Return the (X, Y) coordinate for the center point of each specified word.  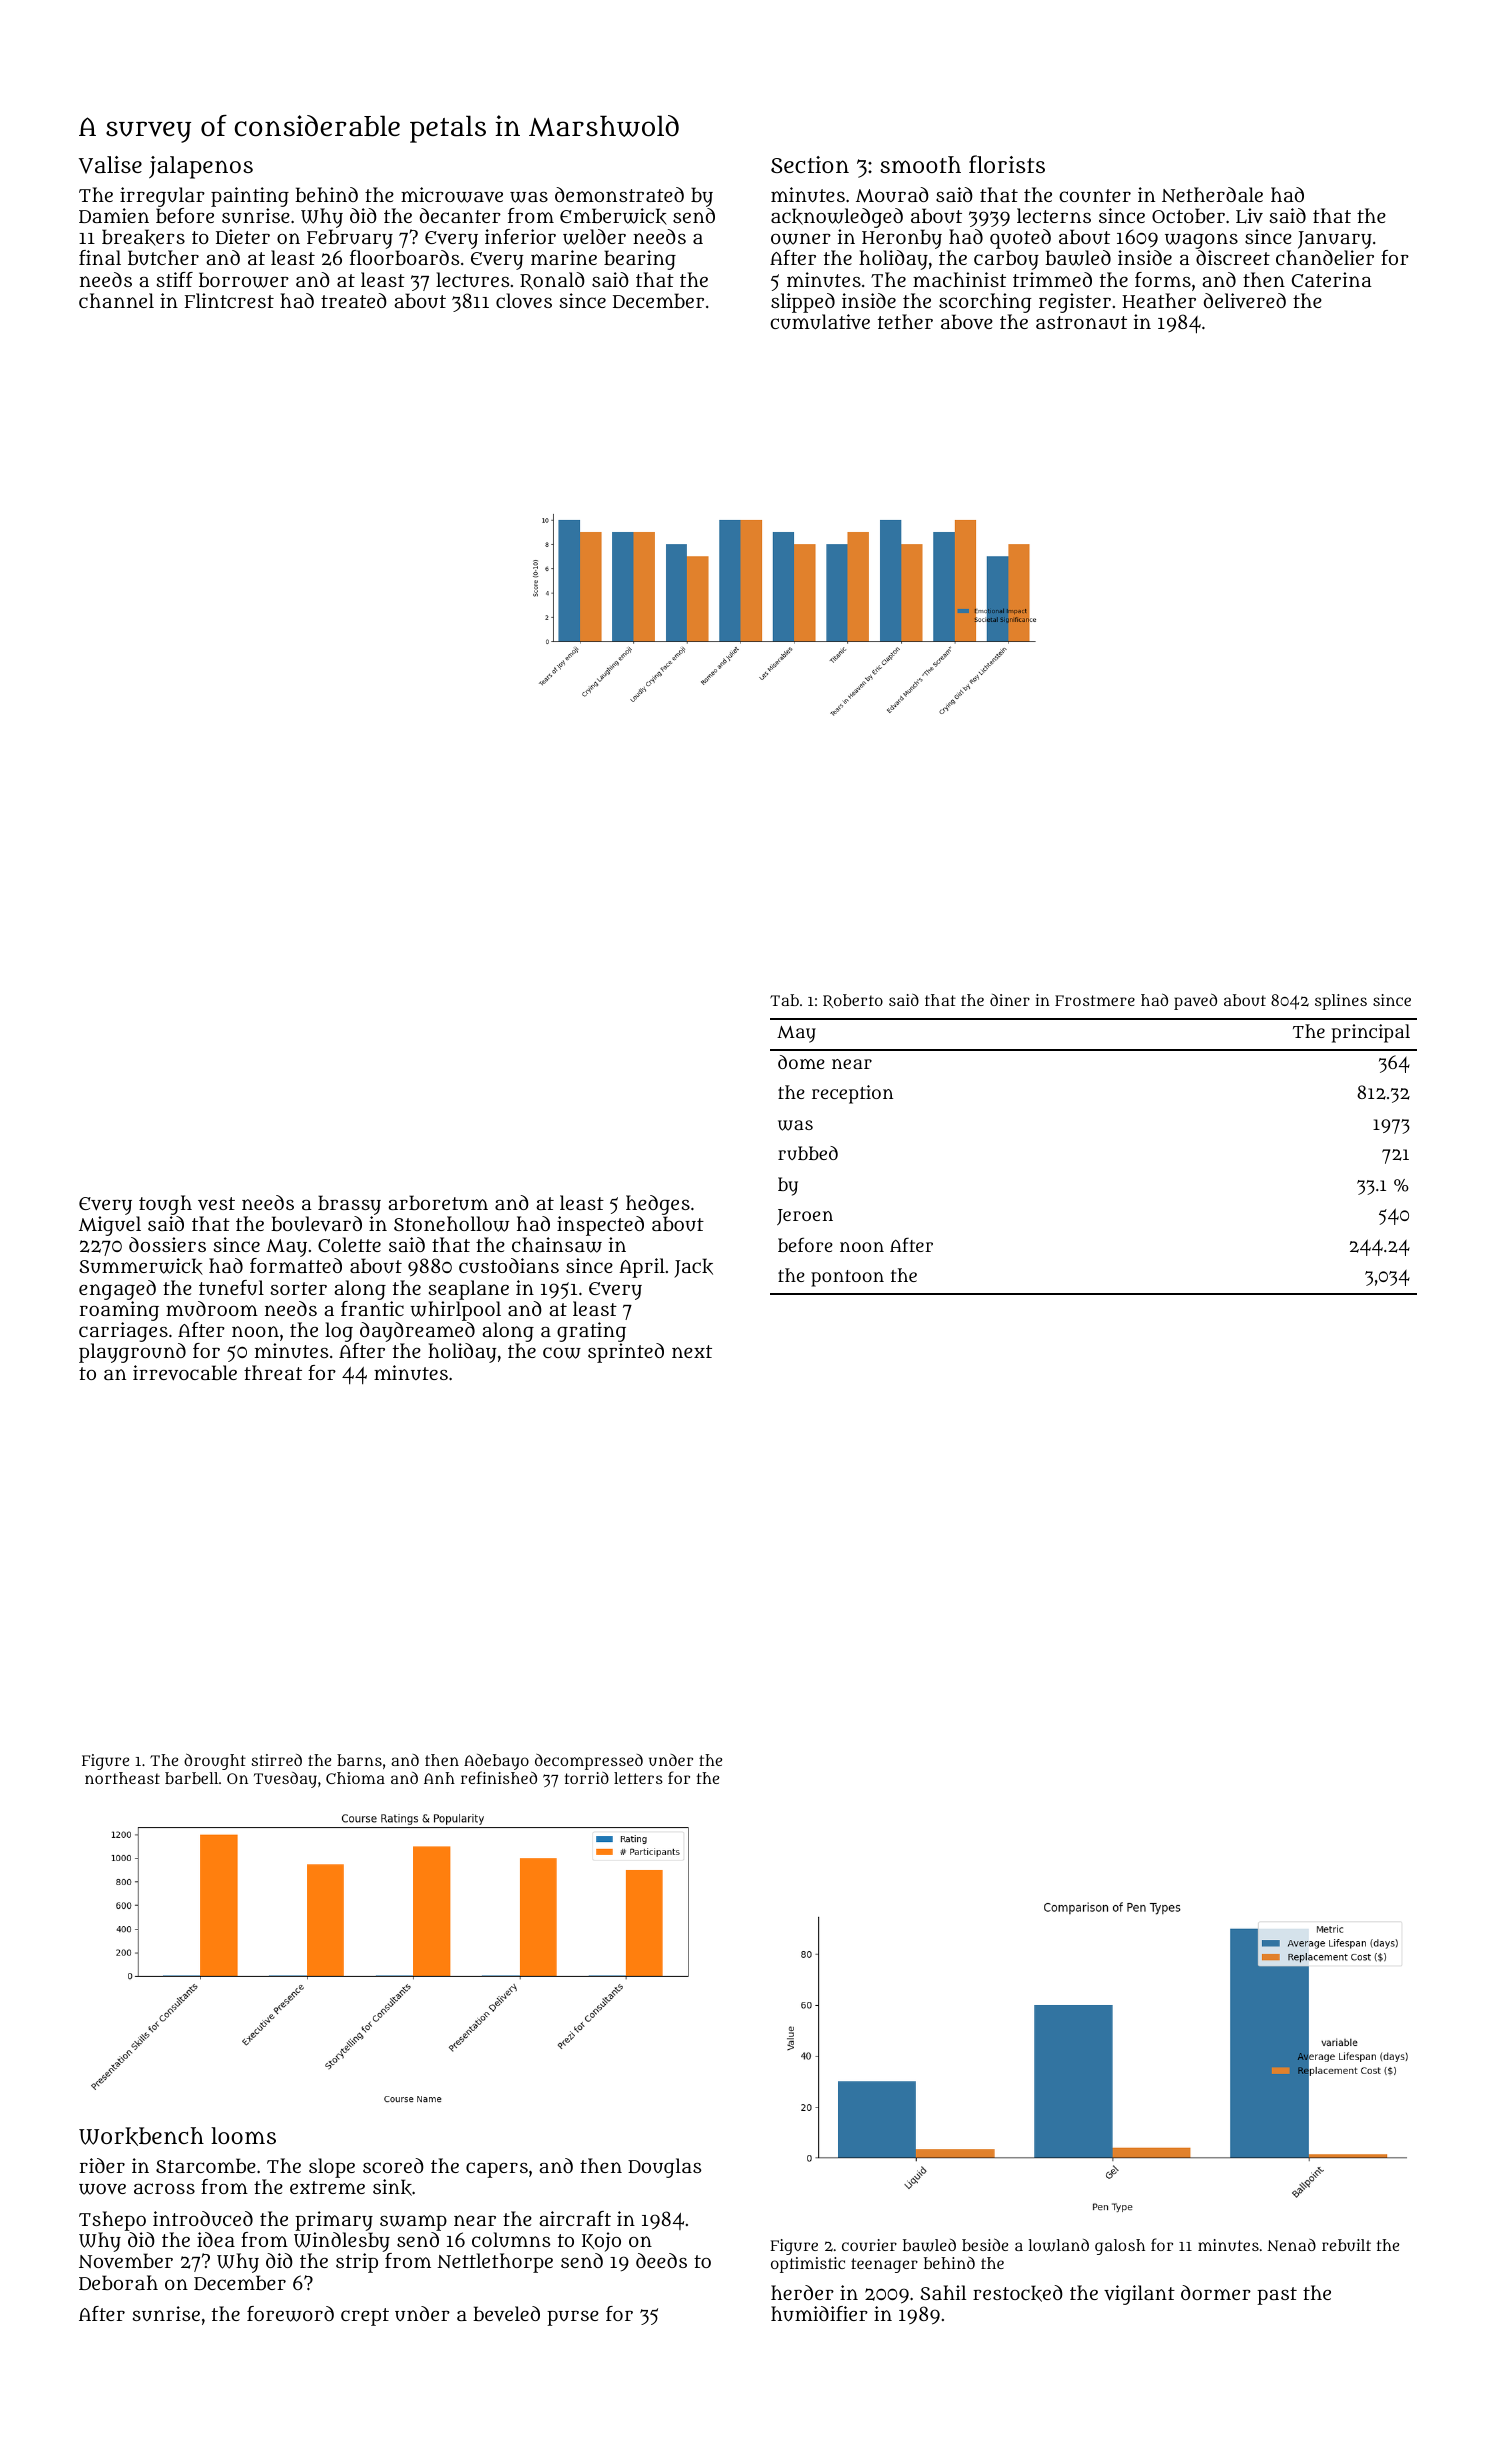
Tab (784, 1000)
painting (250, 197)
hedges (658, 1205)
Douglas (664, 2168)
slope (332, 2168)
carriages (123, 1332)
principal (1371, 1033)
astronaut (1081, 323)
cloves (524, 300)
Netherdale (1212, 194)
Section (810, 164)
